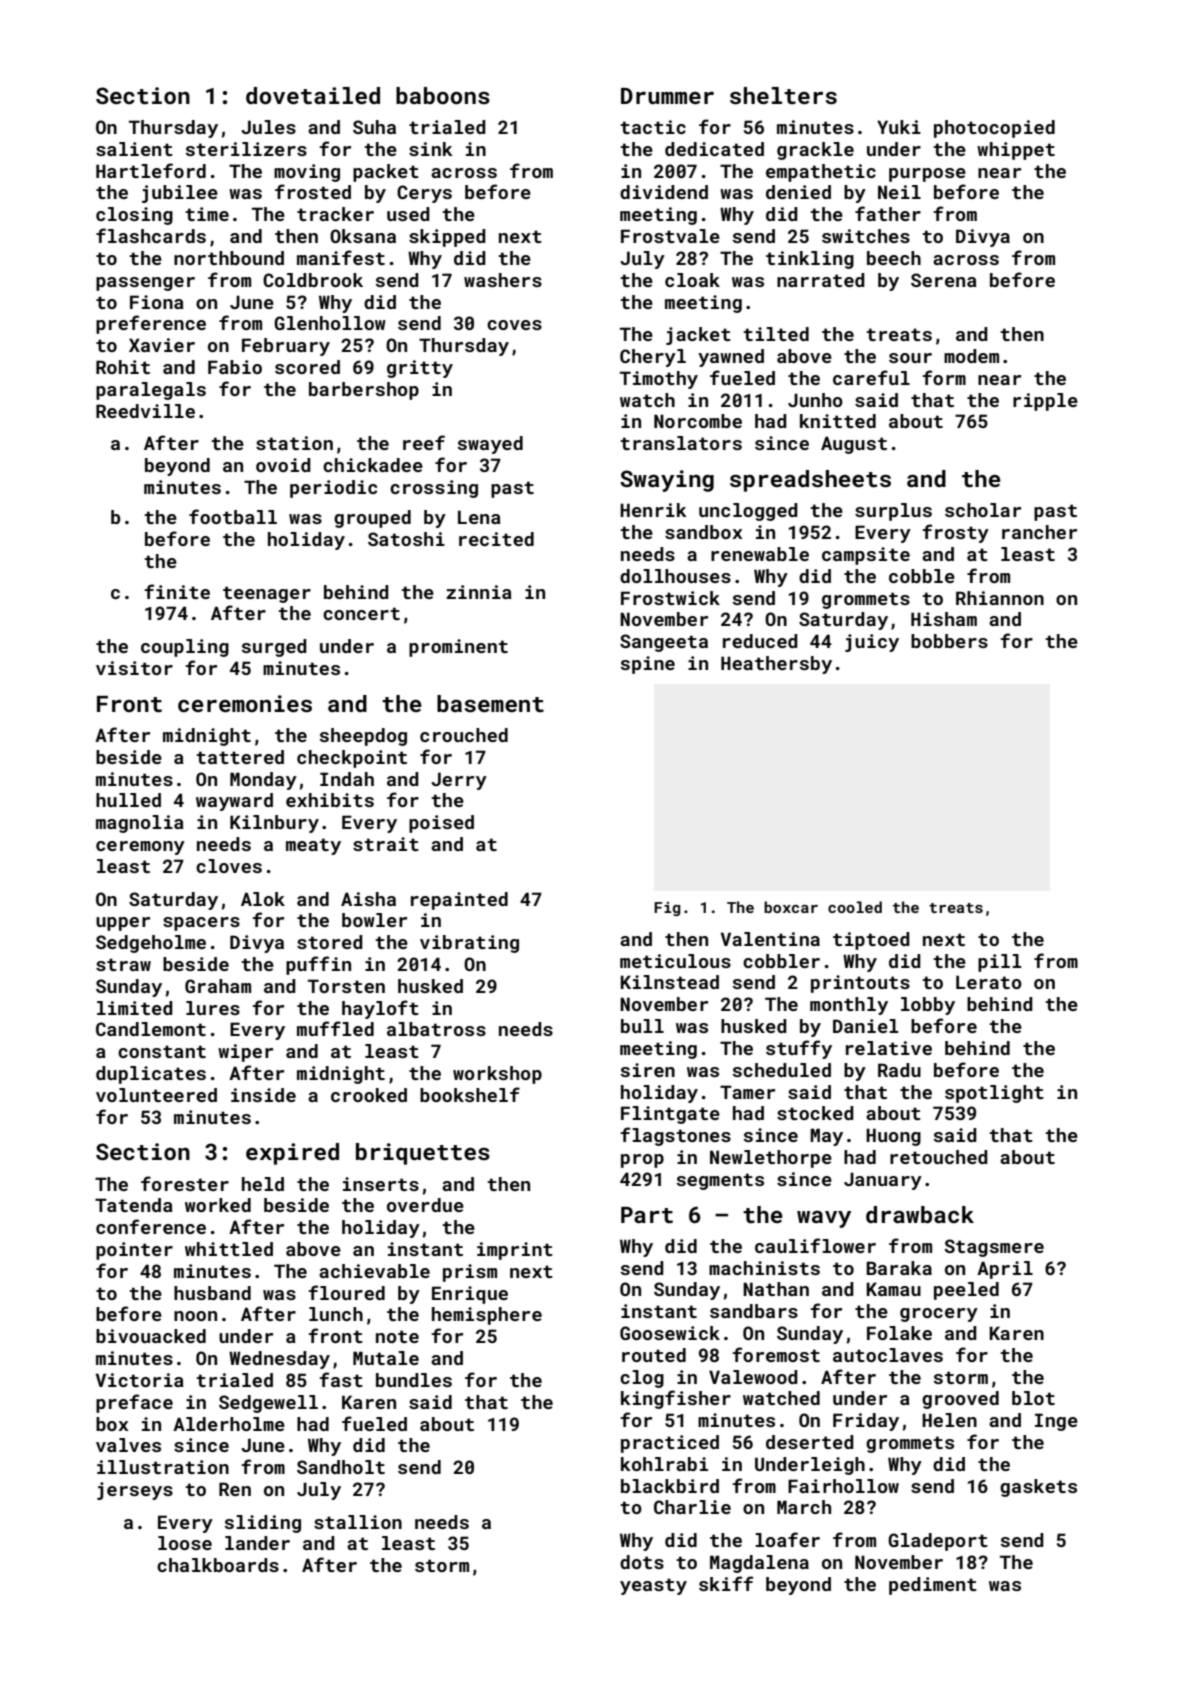 Image resolution: width=1179 pixels, height=1708 pixels. Describe the element at coordinates (692, 1507) in the screenshot. I see `Charlie` at that location.
